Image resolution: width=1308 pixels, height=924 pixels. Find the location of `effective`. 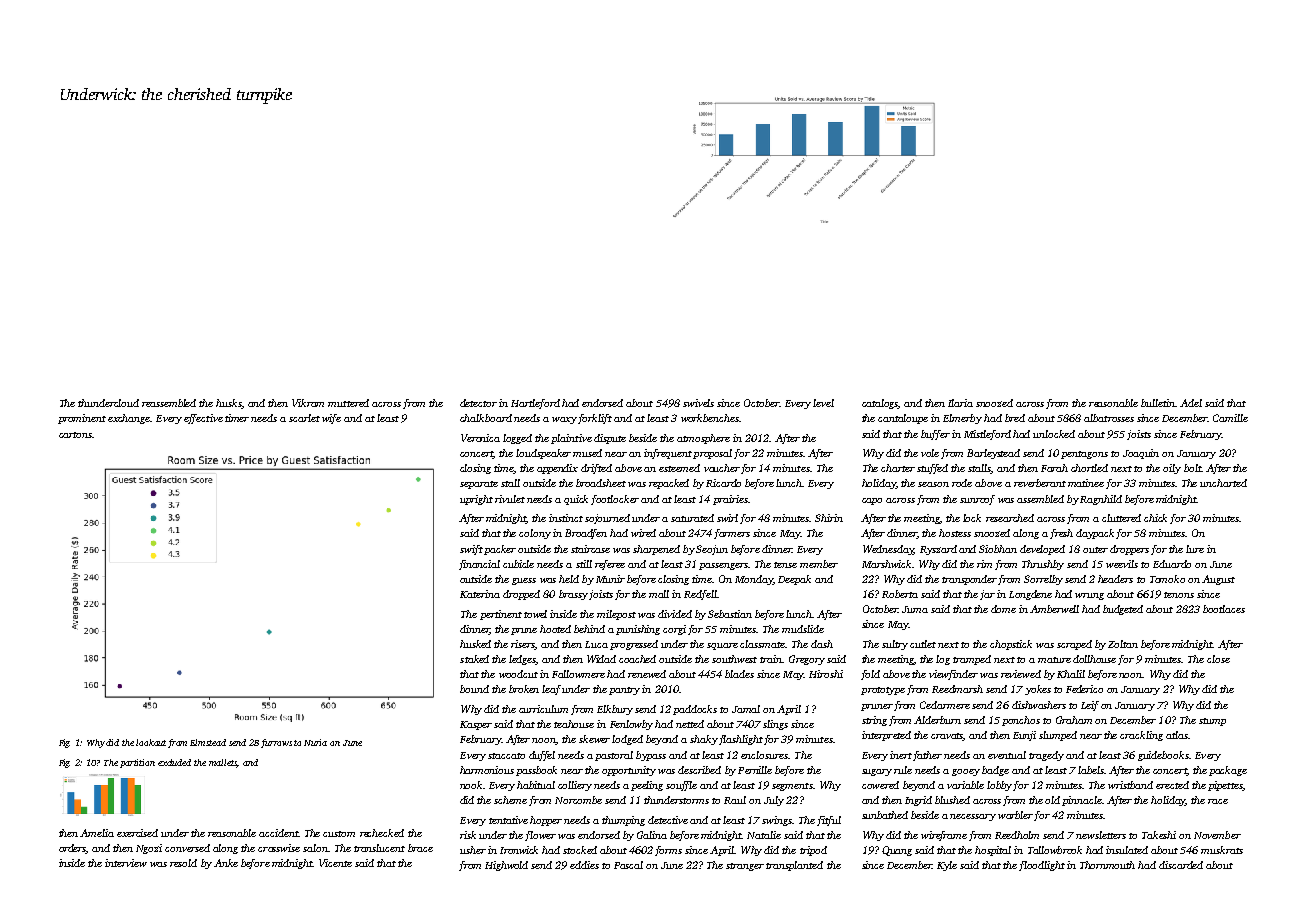

effective is located at coordinates (203, 419).
